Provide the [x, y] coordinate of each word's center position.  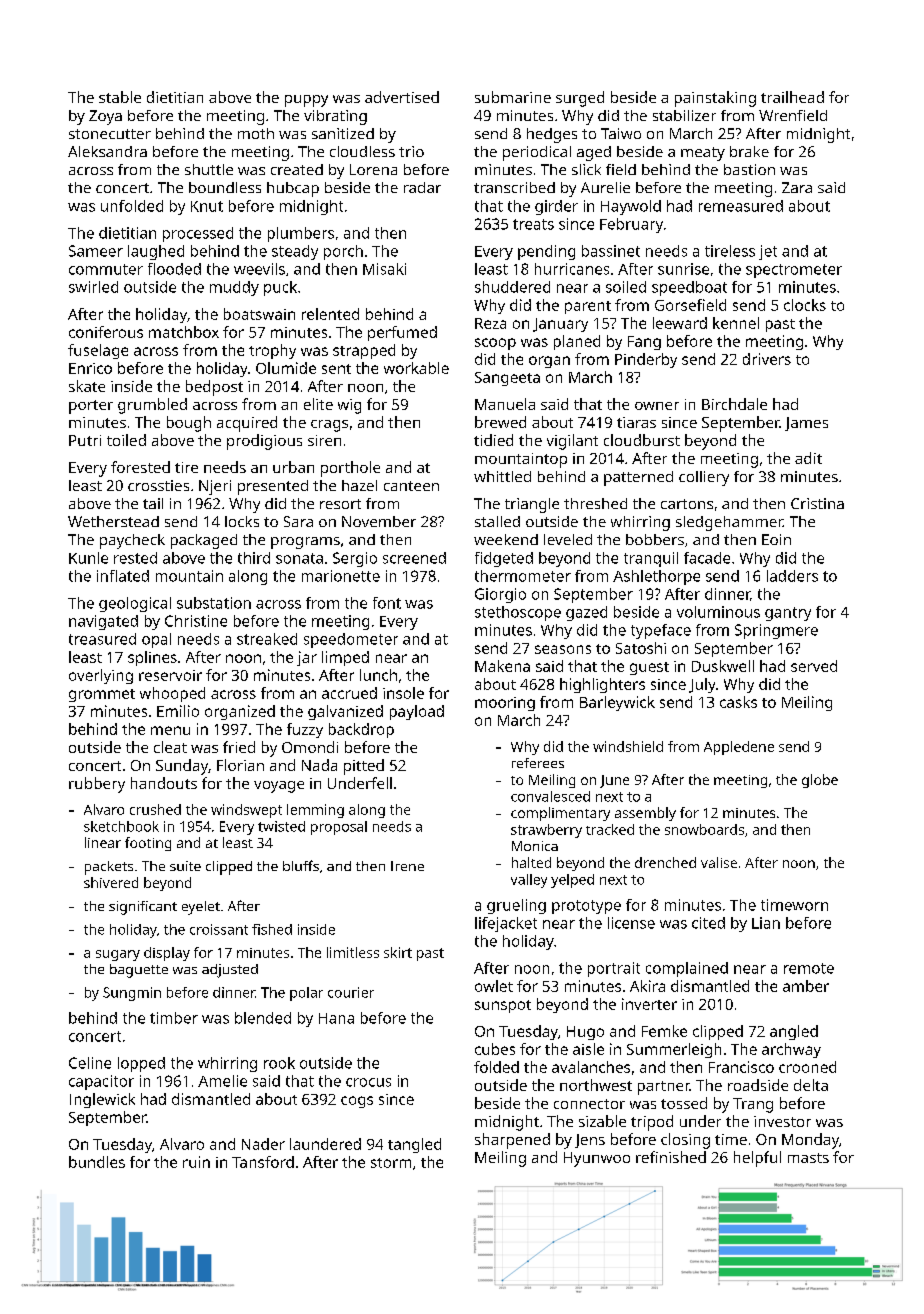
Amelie [222, 1081]
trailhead [792, 97]
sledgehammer [729, 523]
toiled [126, 440]
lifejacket [506, 924]
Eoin [776, 539]
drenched [665, 862]
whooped [172, 694]
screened [414, 558]
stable [120, 97]
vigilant [572, 442]
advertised [402, 97]
